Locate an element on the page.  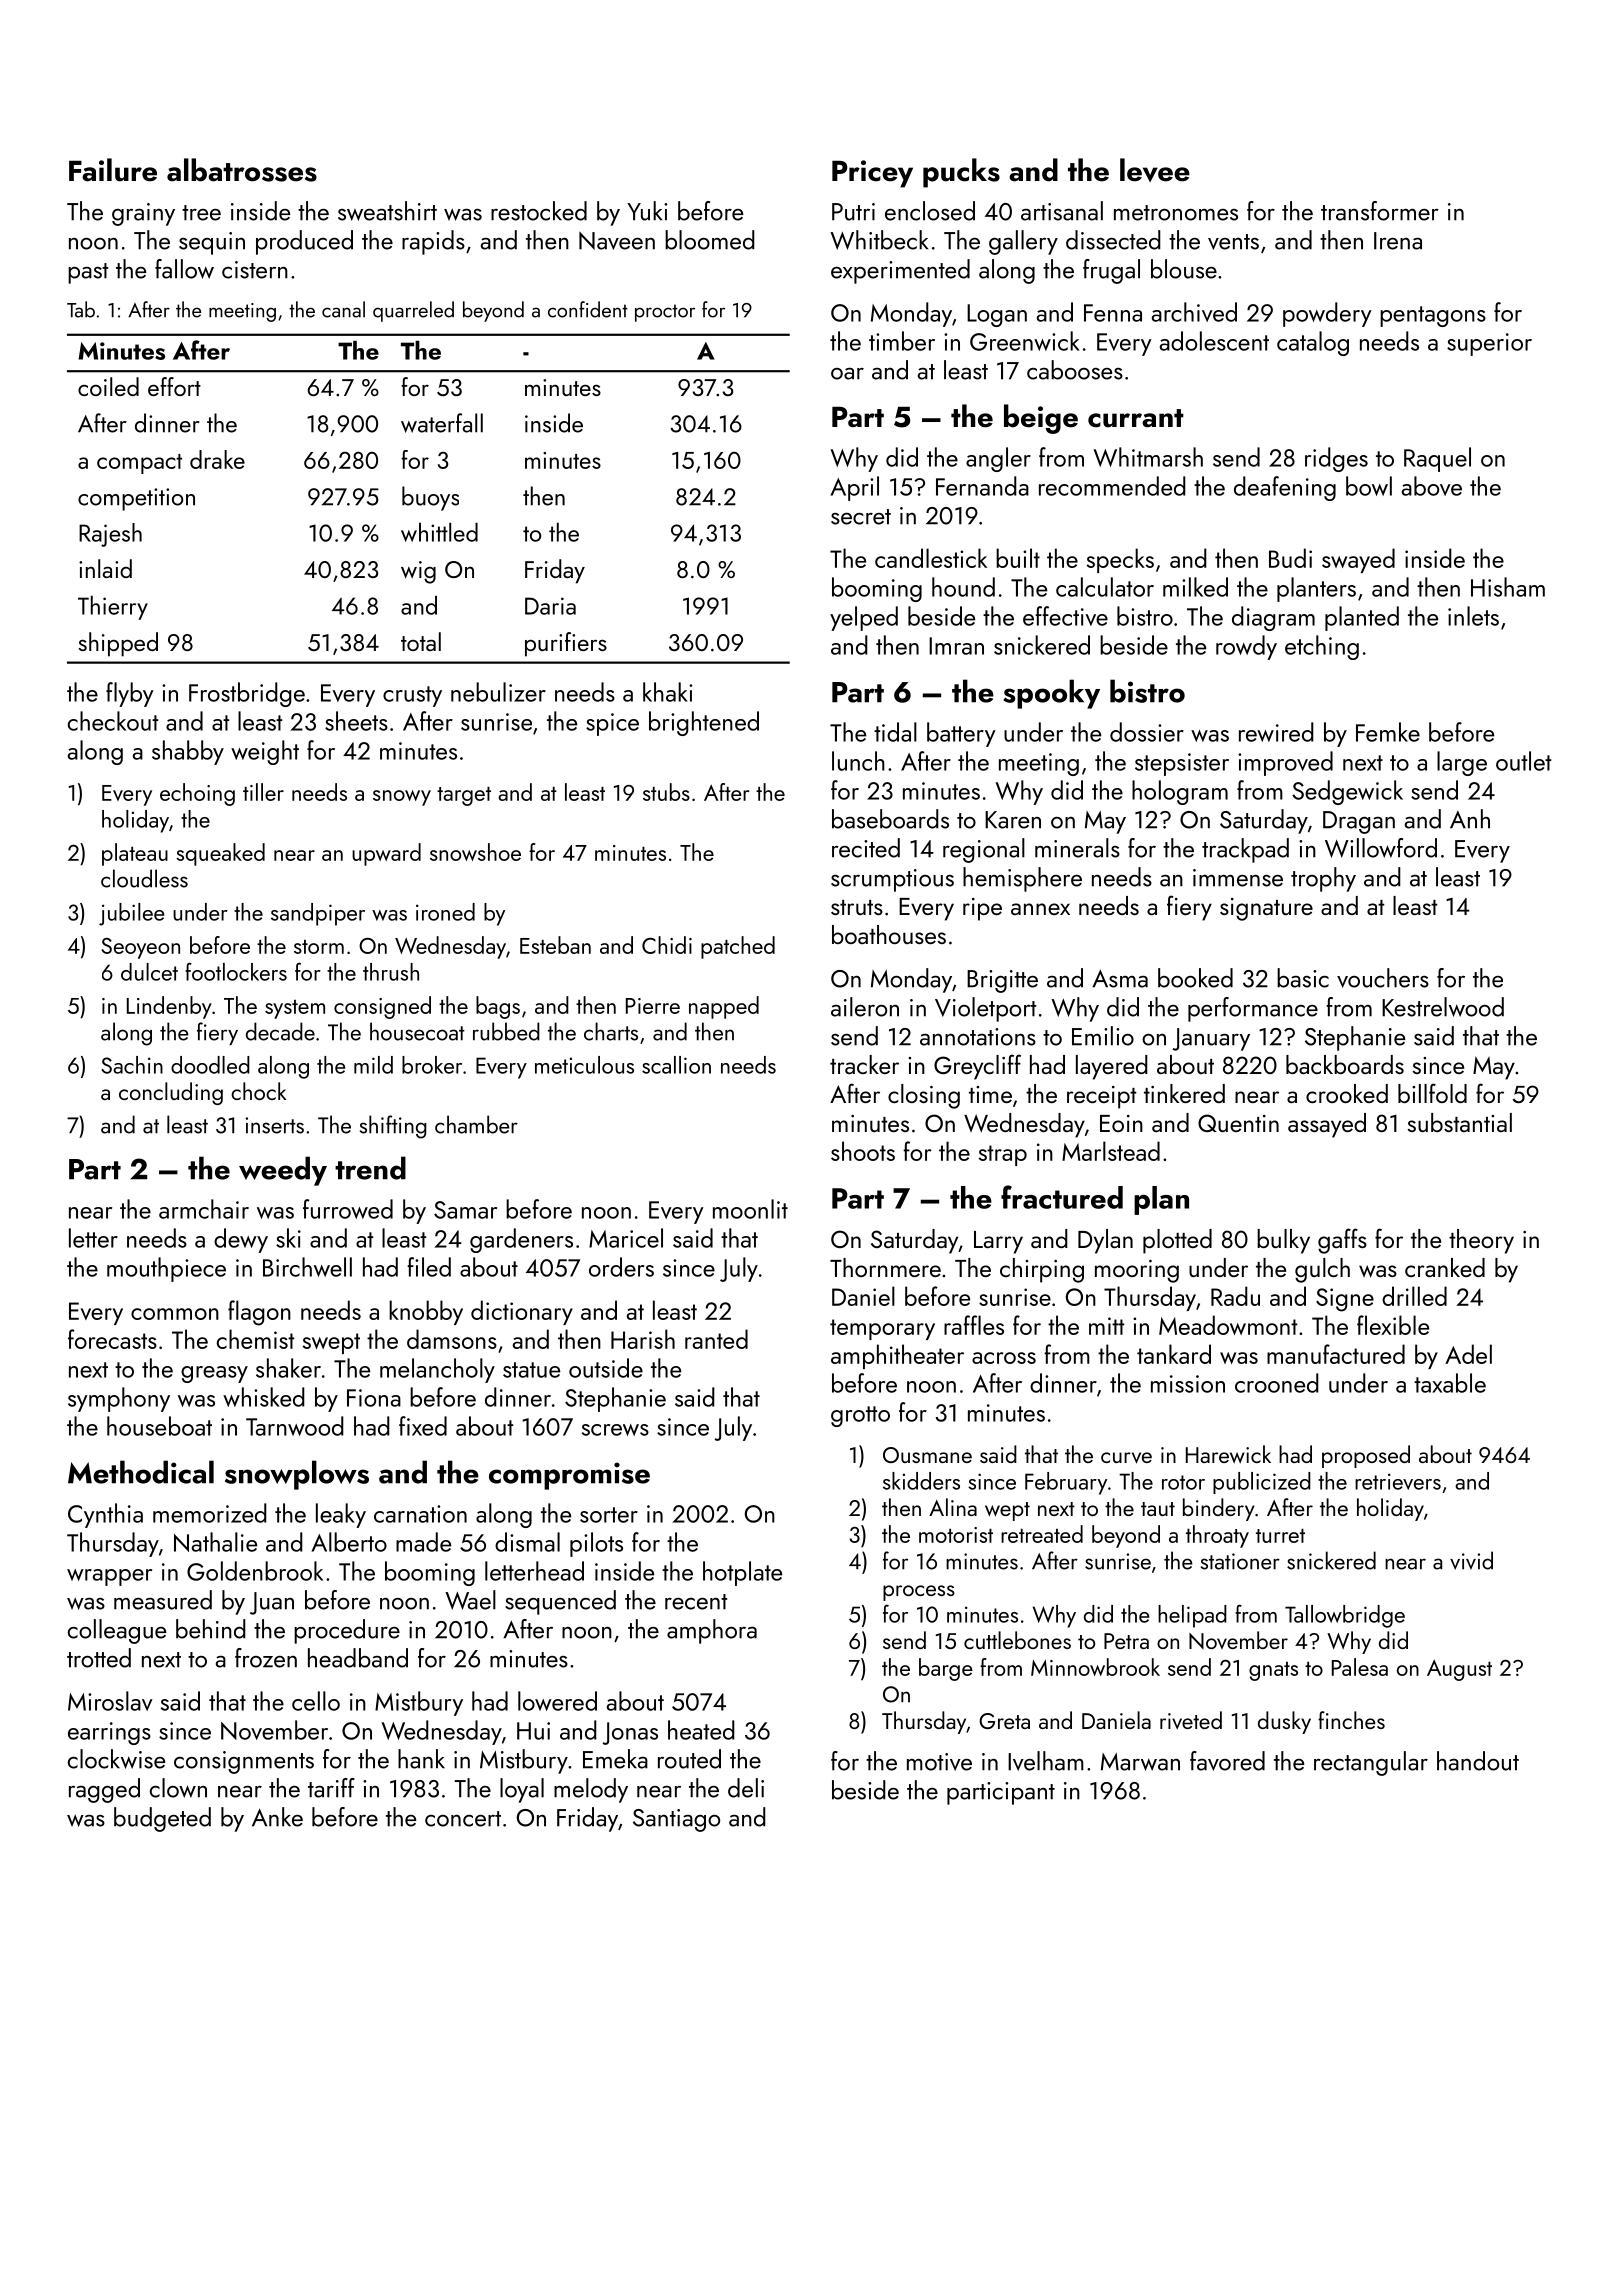
timber is located at coordinates (902, 341).
